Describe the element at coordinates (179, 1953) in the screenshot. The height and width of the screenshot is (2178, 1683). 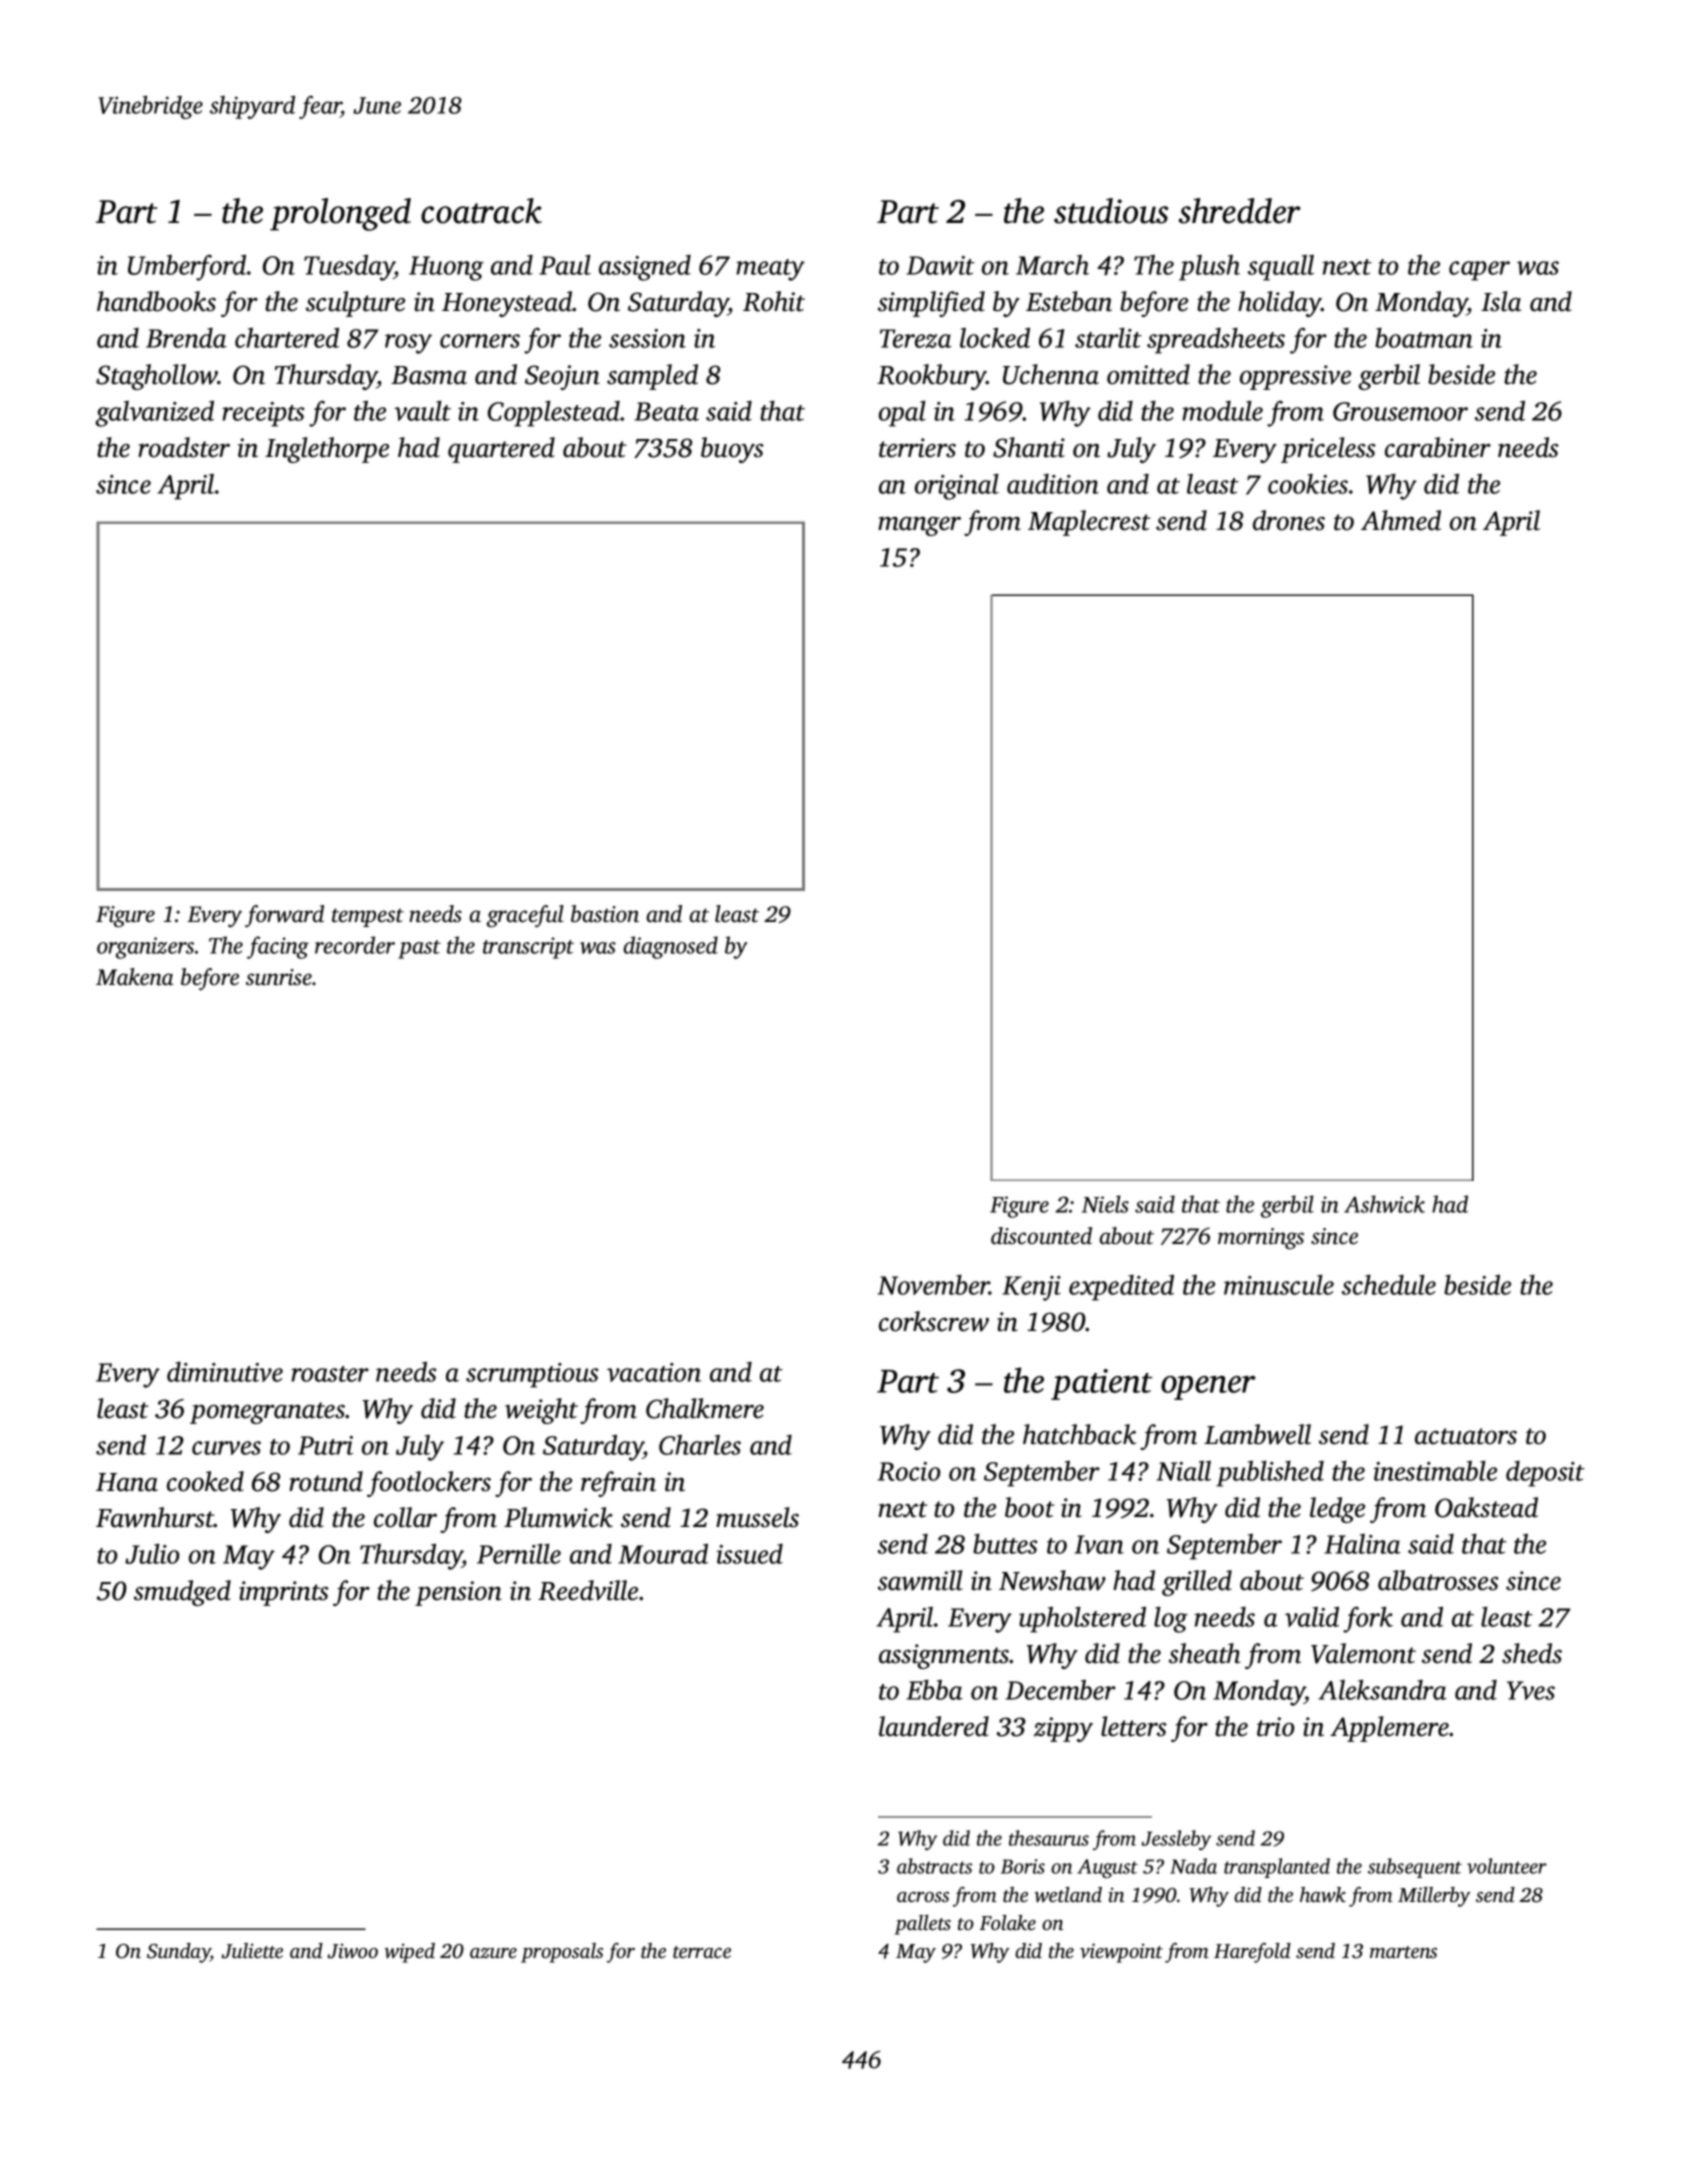
I see `Sunday` at that location.
